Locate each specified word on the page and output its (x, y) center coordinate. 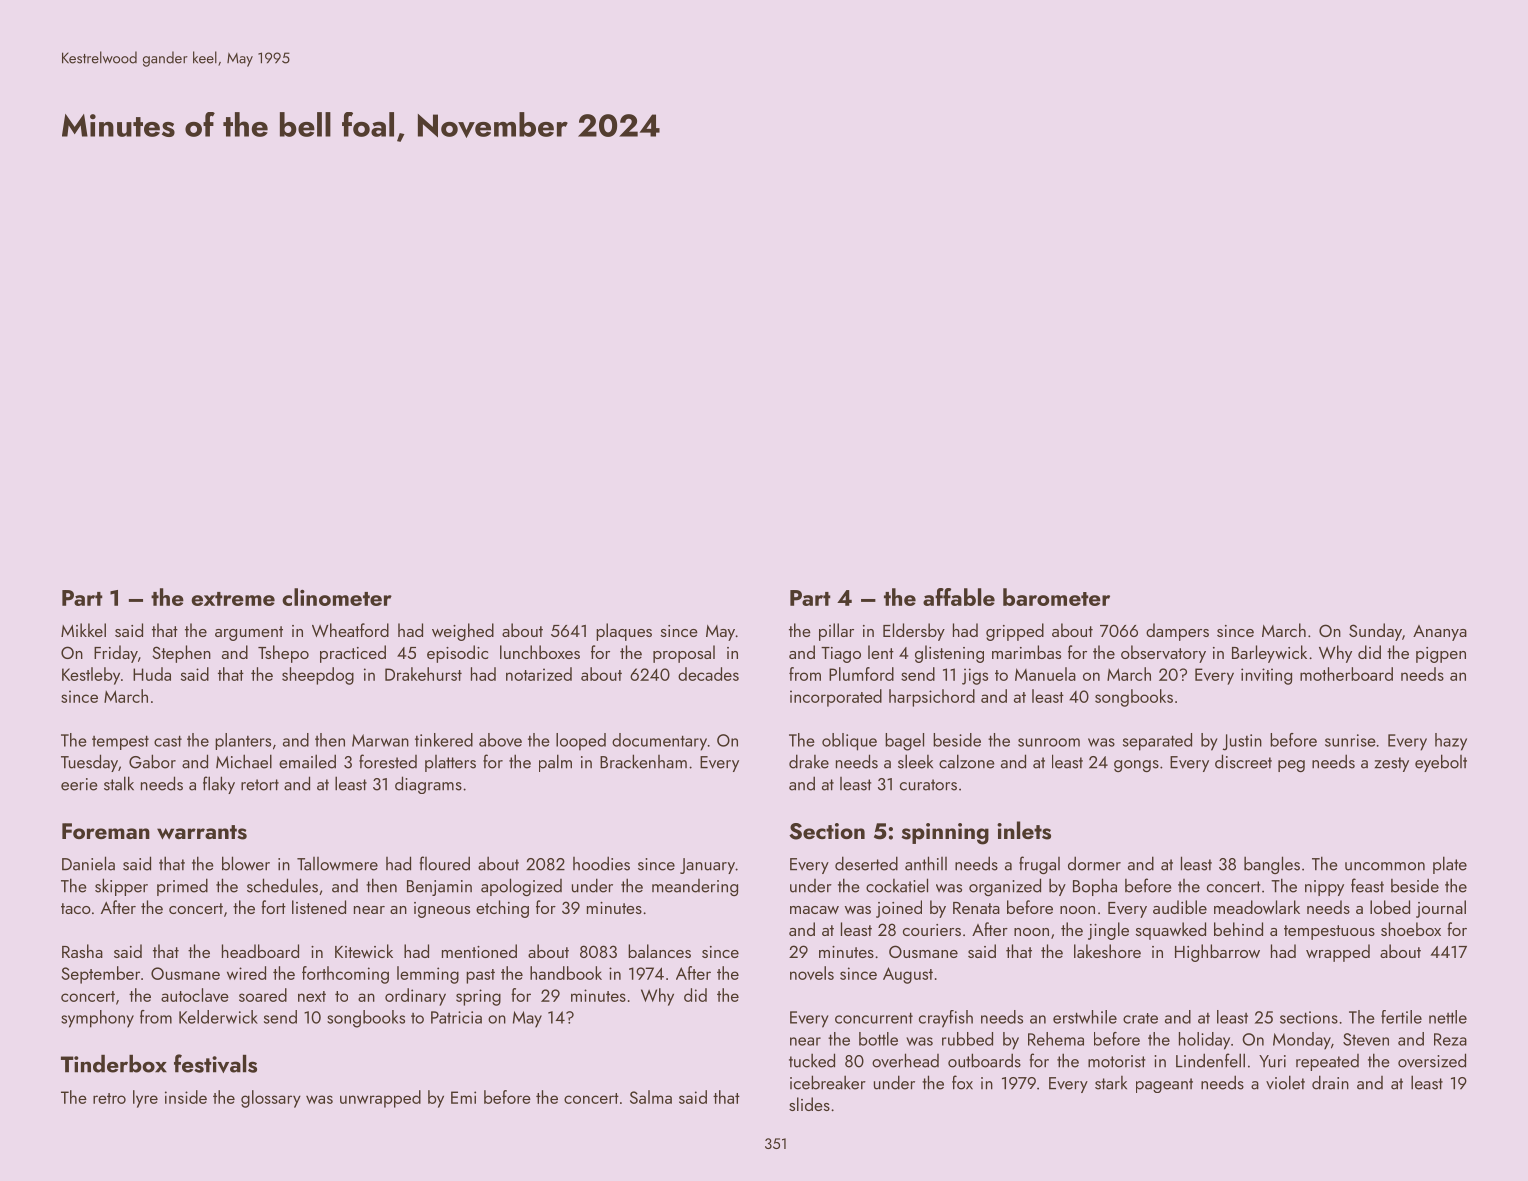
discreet (1243, 761)
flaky (219, 785)
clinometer (337, 597)
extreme (233, 599)
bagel (904, 742)
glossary (271, 1099)
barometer (1056, 597)
